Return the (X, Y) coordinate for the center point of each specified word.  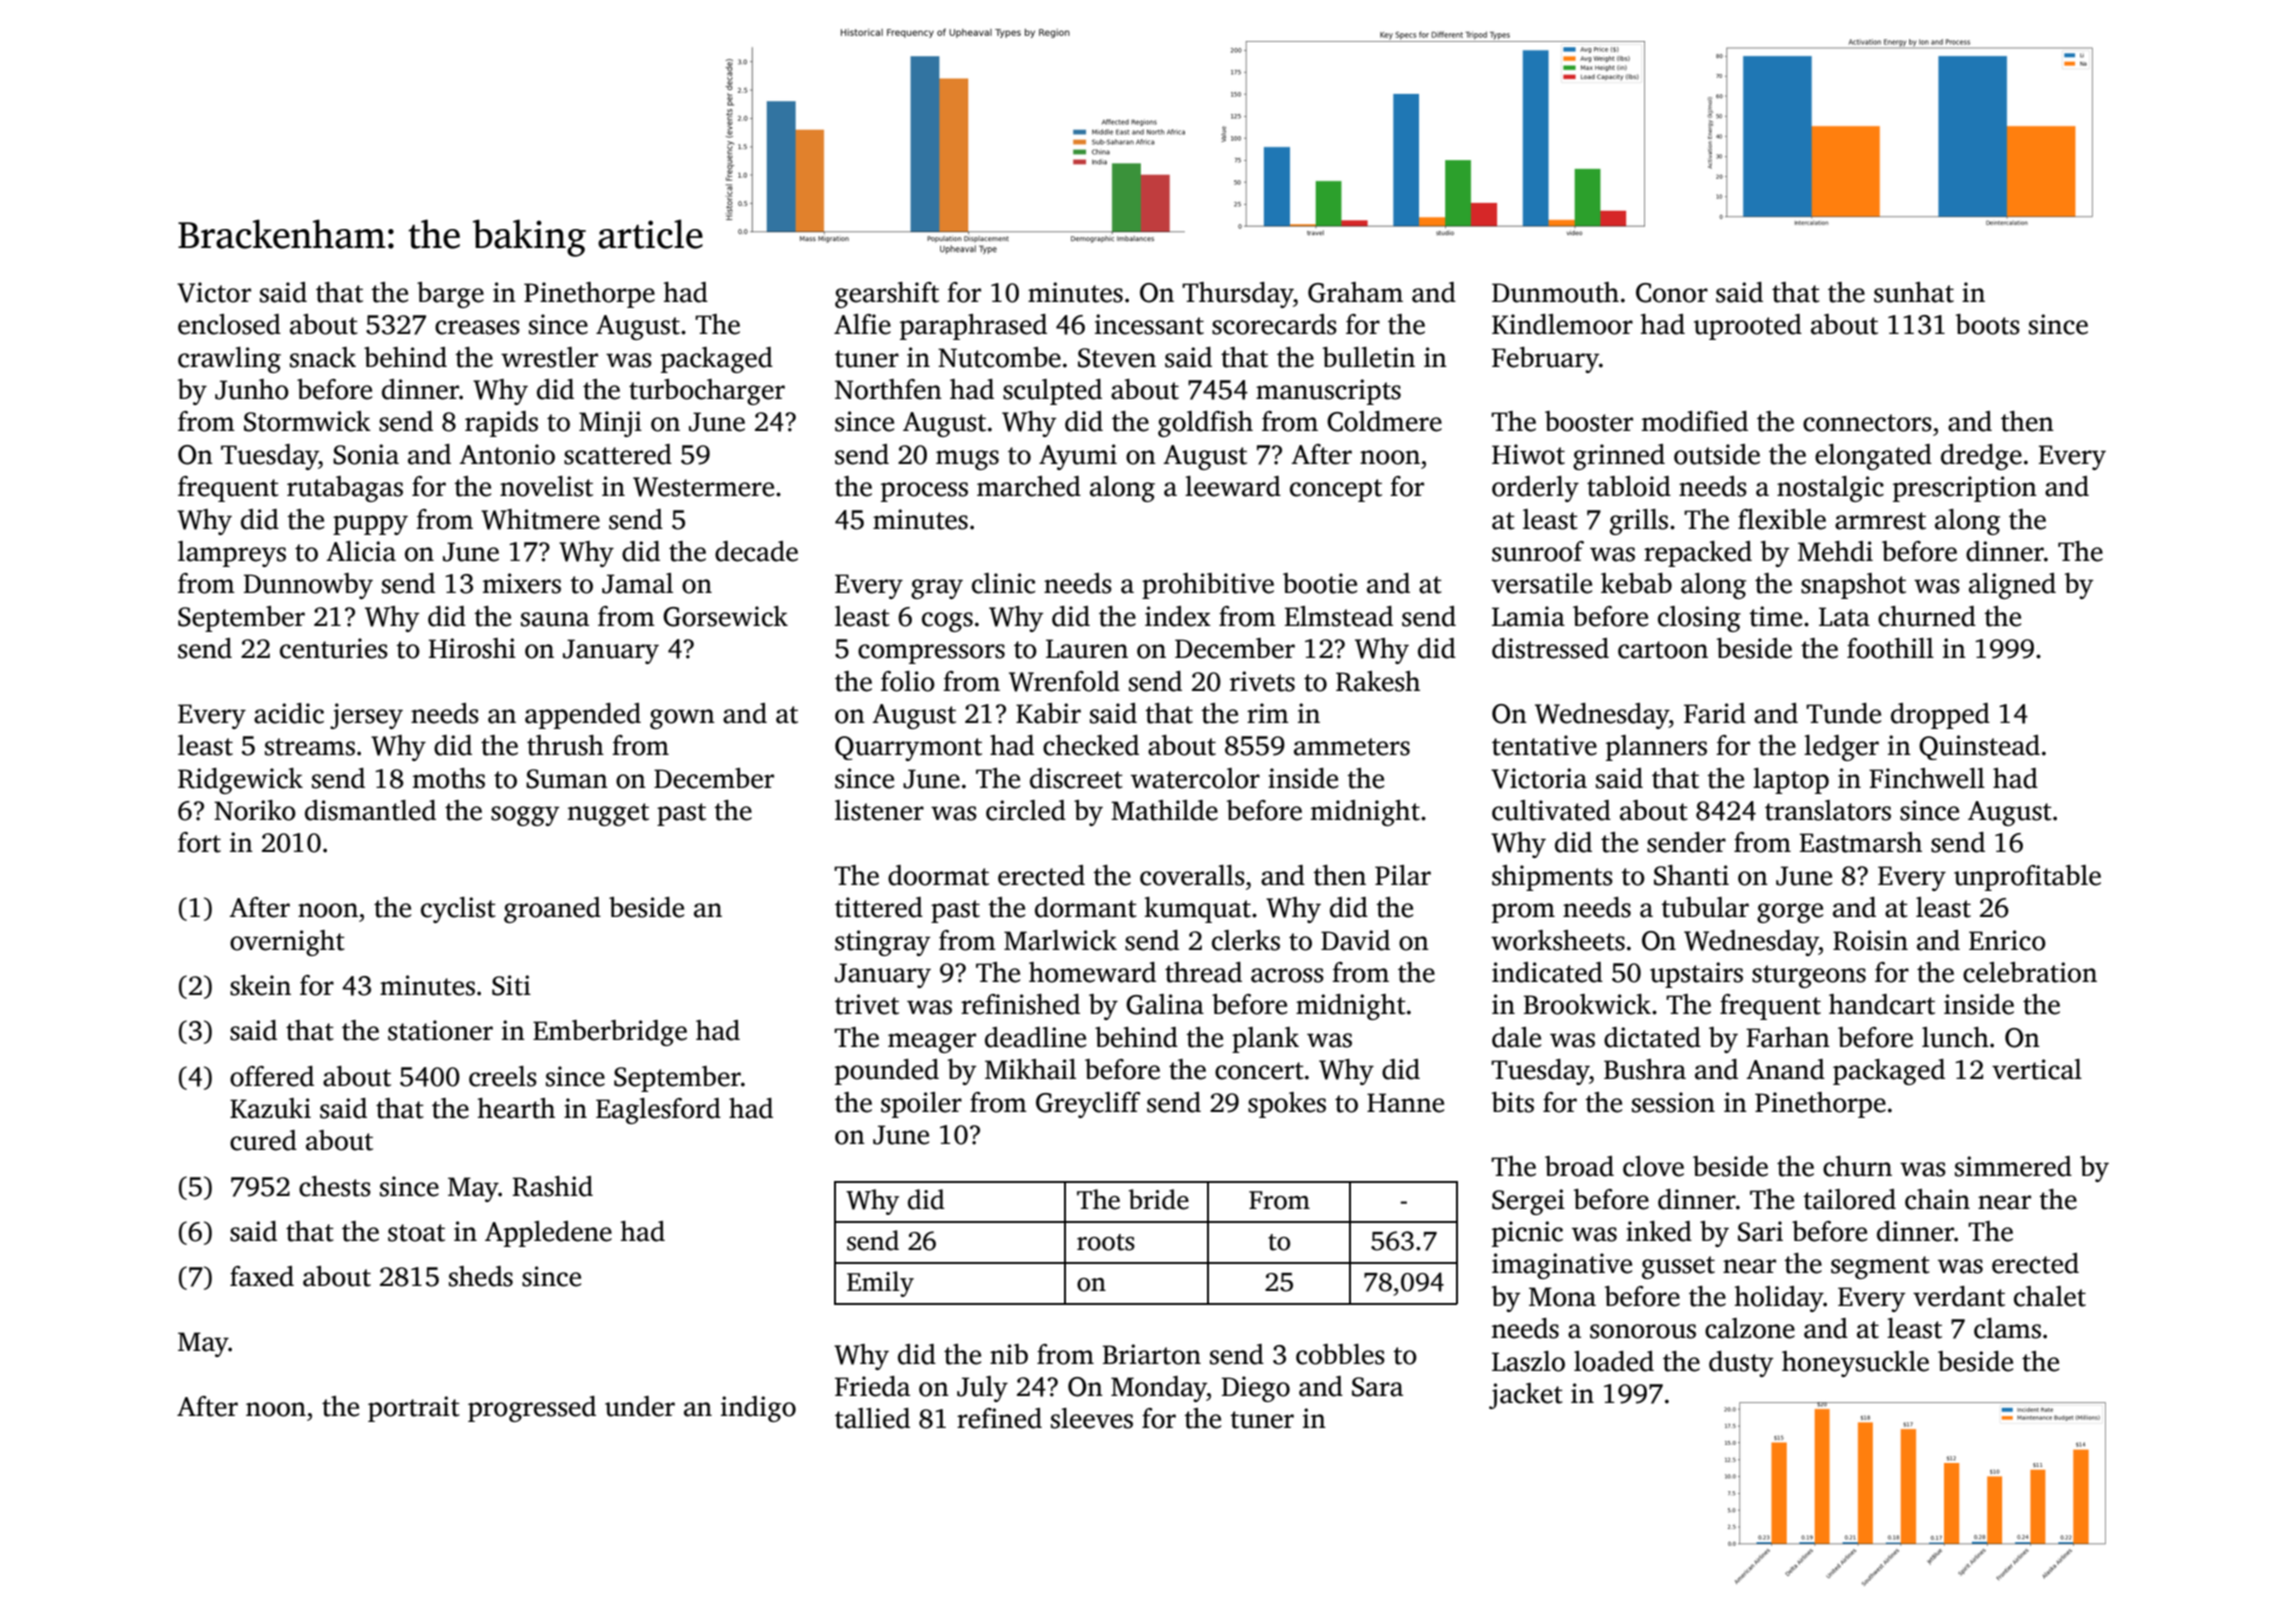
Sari (1760, 1231)
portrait (414, 1409)
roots (1106, 1242)
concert (1259, 1071)
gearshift (887, 295)
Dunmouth (1555, 292)
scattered (618, 454)
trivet (867, 1004)
